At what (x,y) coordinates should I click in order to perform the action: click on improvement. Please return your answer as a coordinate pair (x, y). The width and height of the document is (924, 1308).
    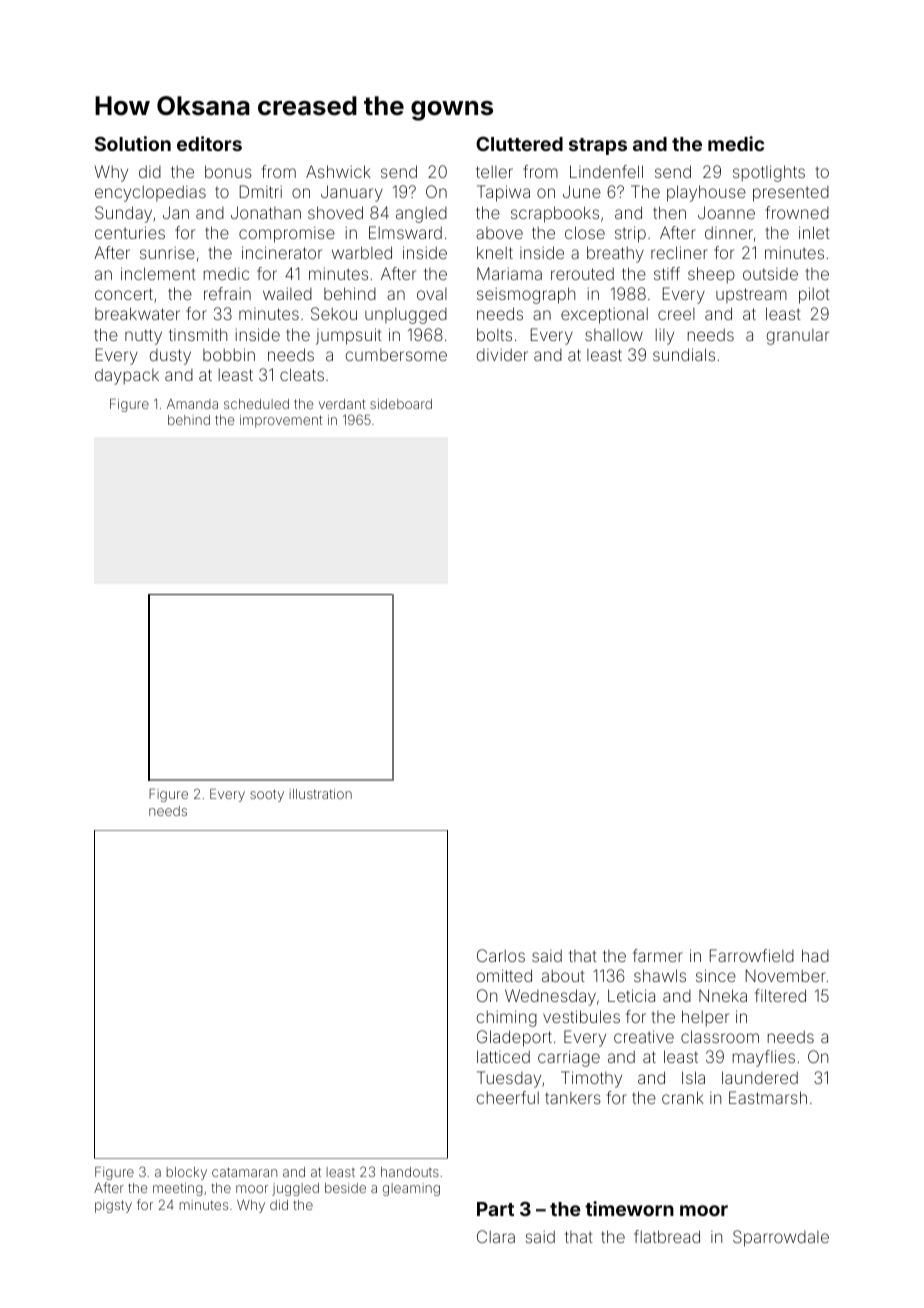
    Looking at the image, I should click on (281, 421).
